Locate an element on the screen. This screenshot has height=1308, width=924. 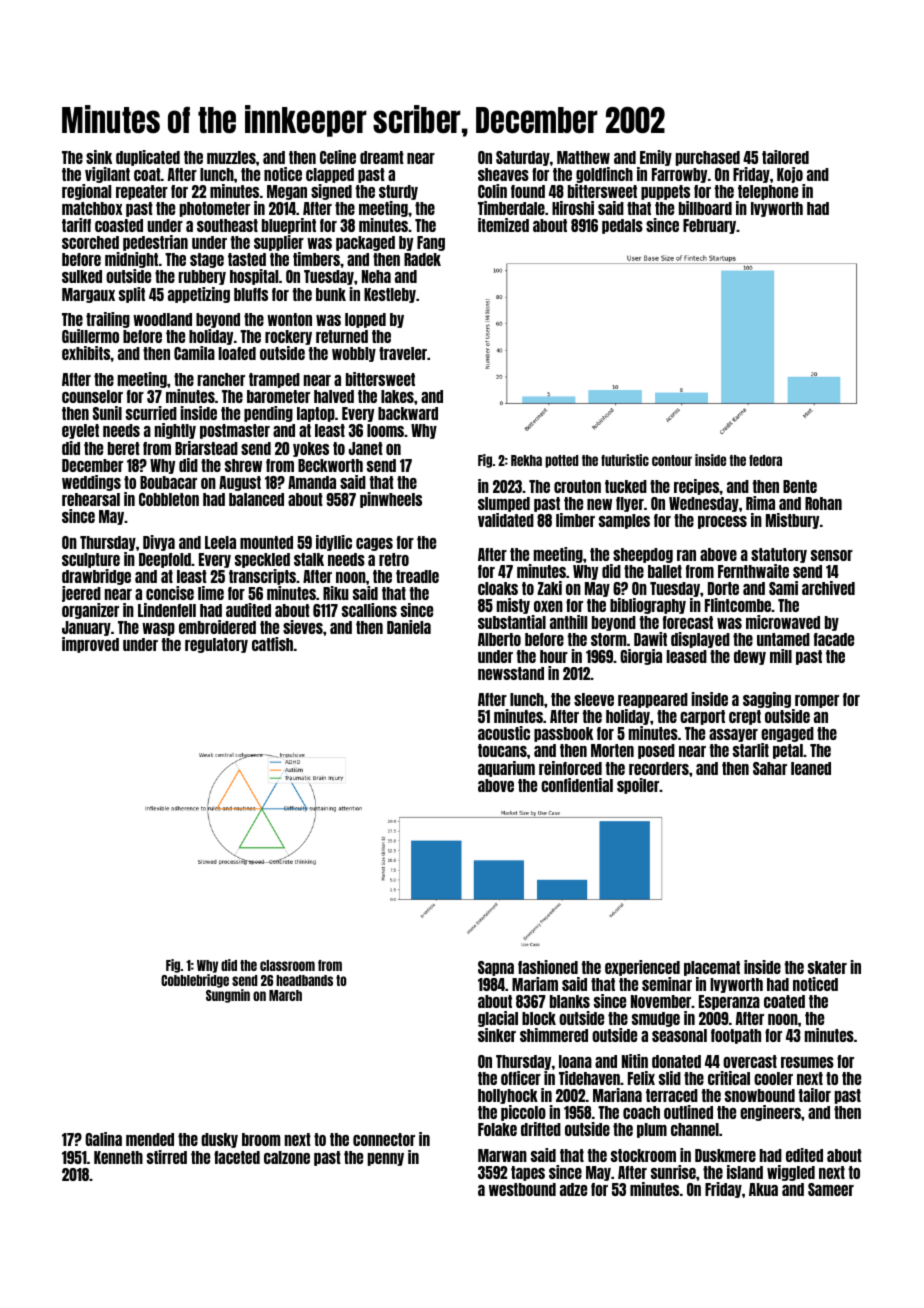
connector is located at coordinates (384, 1139).
